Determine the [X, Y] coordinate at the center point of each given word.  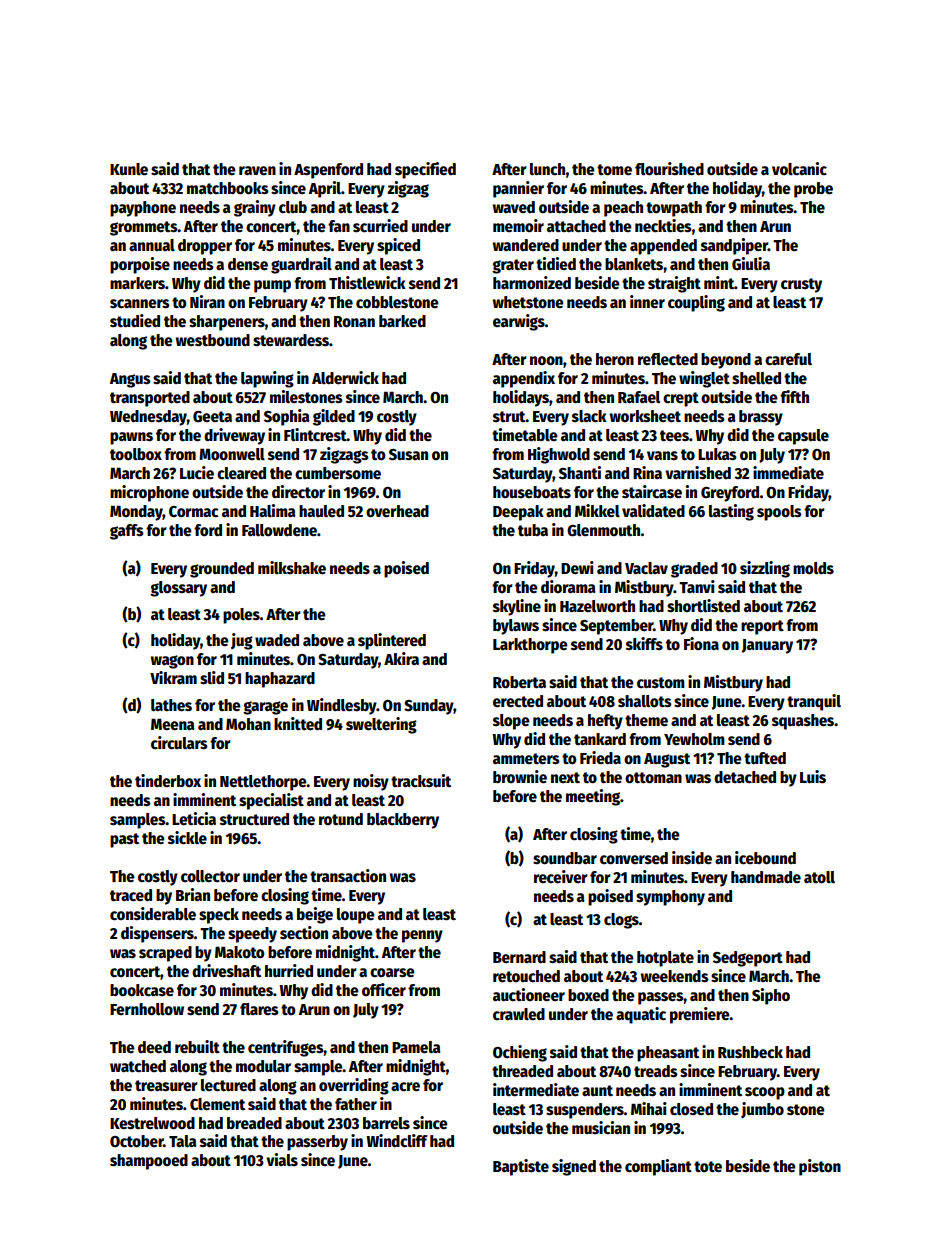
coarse [392, 972]
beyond [726, 361]
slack [589, 416]
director [298, 492]
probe [813, 190]
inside [692, 858]
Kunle [129, 169]
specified [425, 170]
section [304, 933]
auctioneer [529, 994]
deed [154, 1047]
